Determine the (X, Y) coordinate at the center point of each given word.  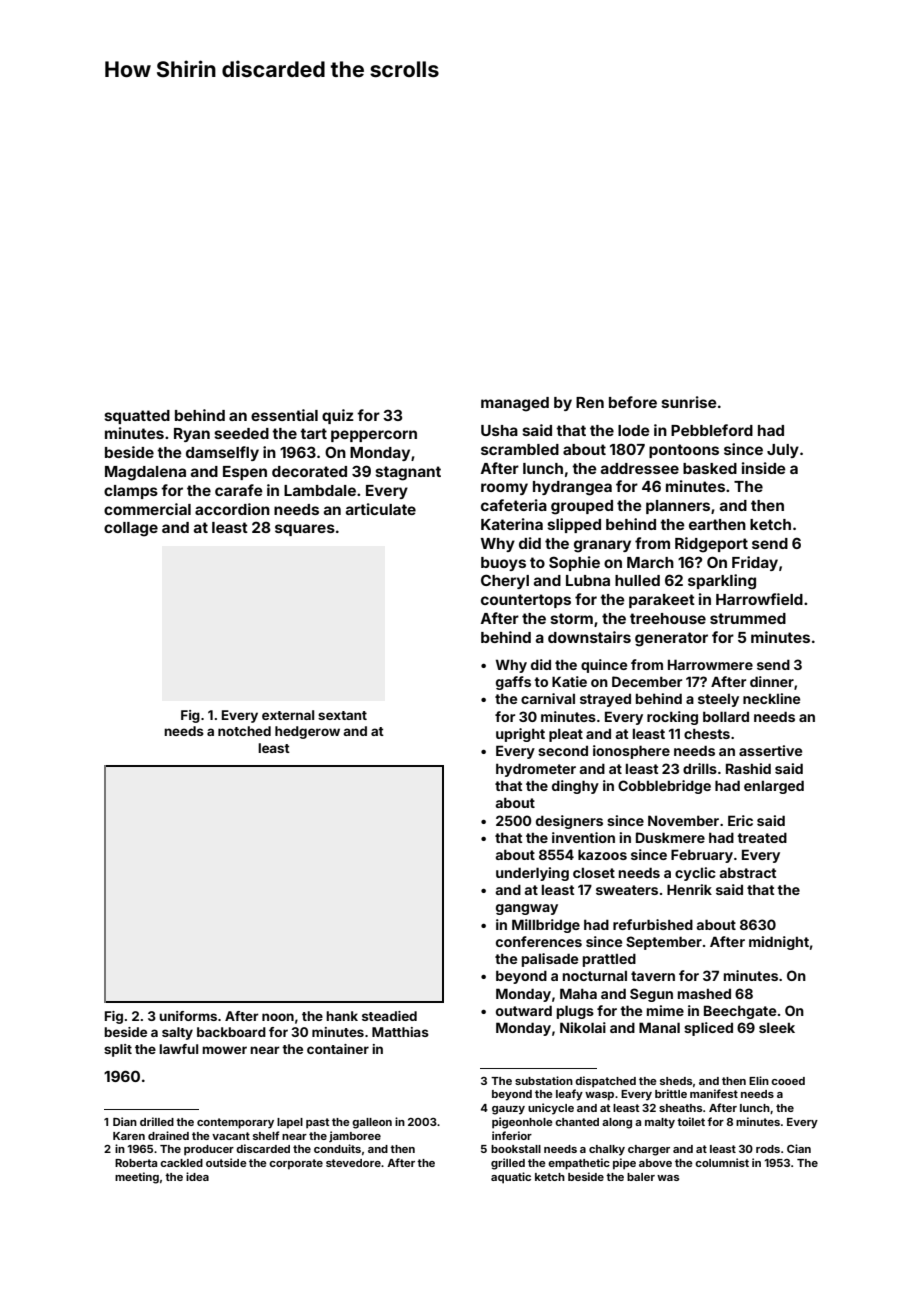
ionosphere (631, 752)
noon (278, 1017)
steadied (389, 1016)
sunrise (689, 402)
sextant (342, 715)
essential (284, 415)
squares (305, 530)
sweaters (627, 890)
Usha (499, 430)
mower (224, 1050)
